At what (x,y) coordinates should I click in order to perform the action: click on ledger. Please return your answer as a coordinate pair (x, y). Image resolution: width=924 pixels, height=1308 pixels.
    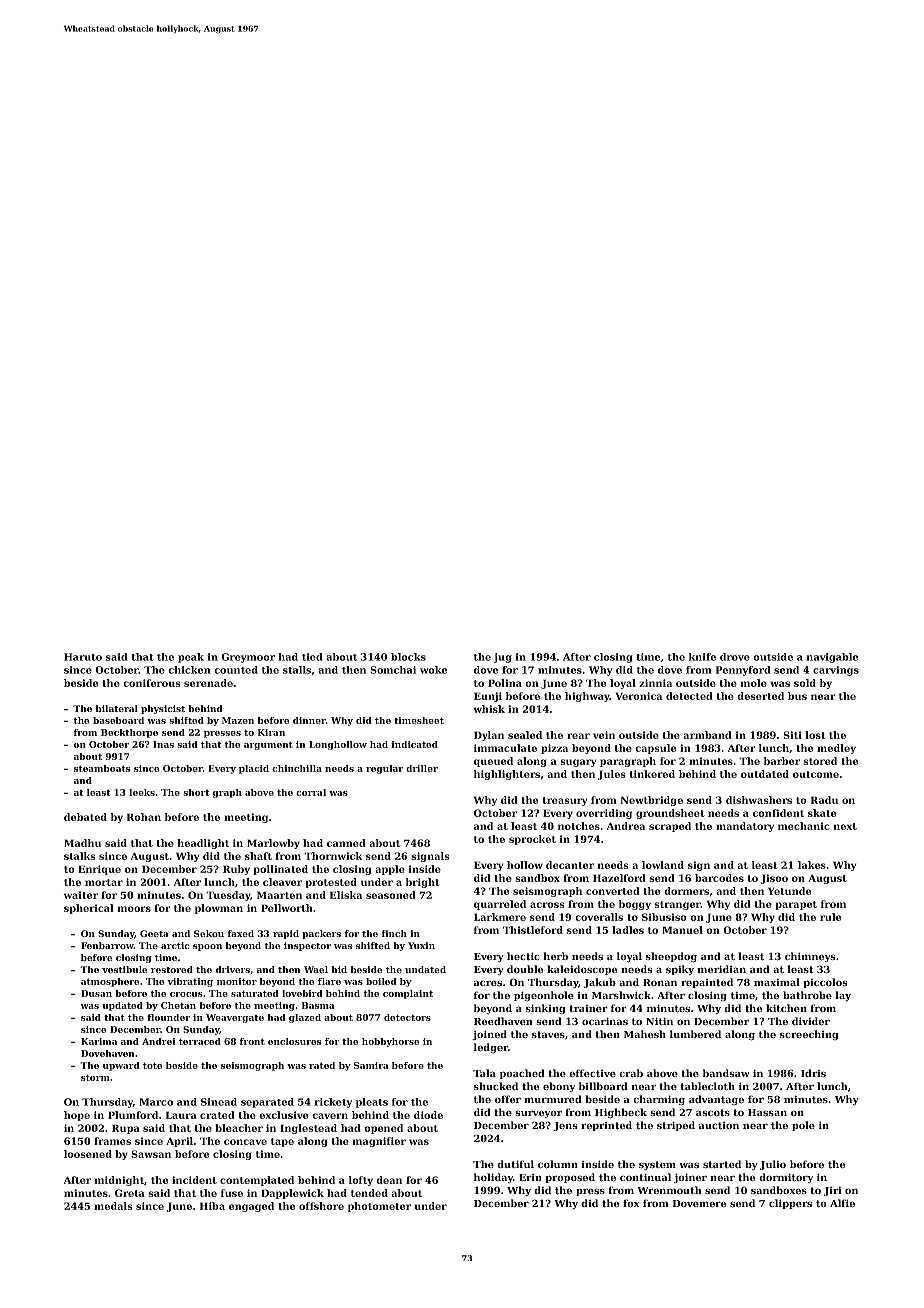
    Looking at the image, I should click on (491, 1048).
